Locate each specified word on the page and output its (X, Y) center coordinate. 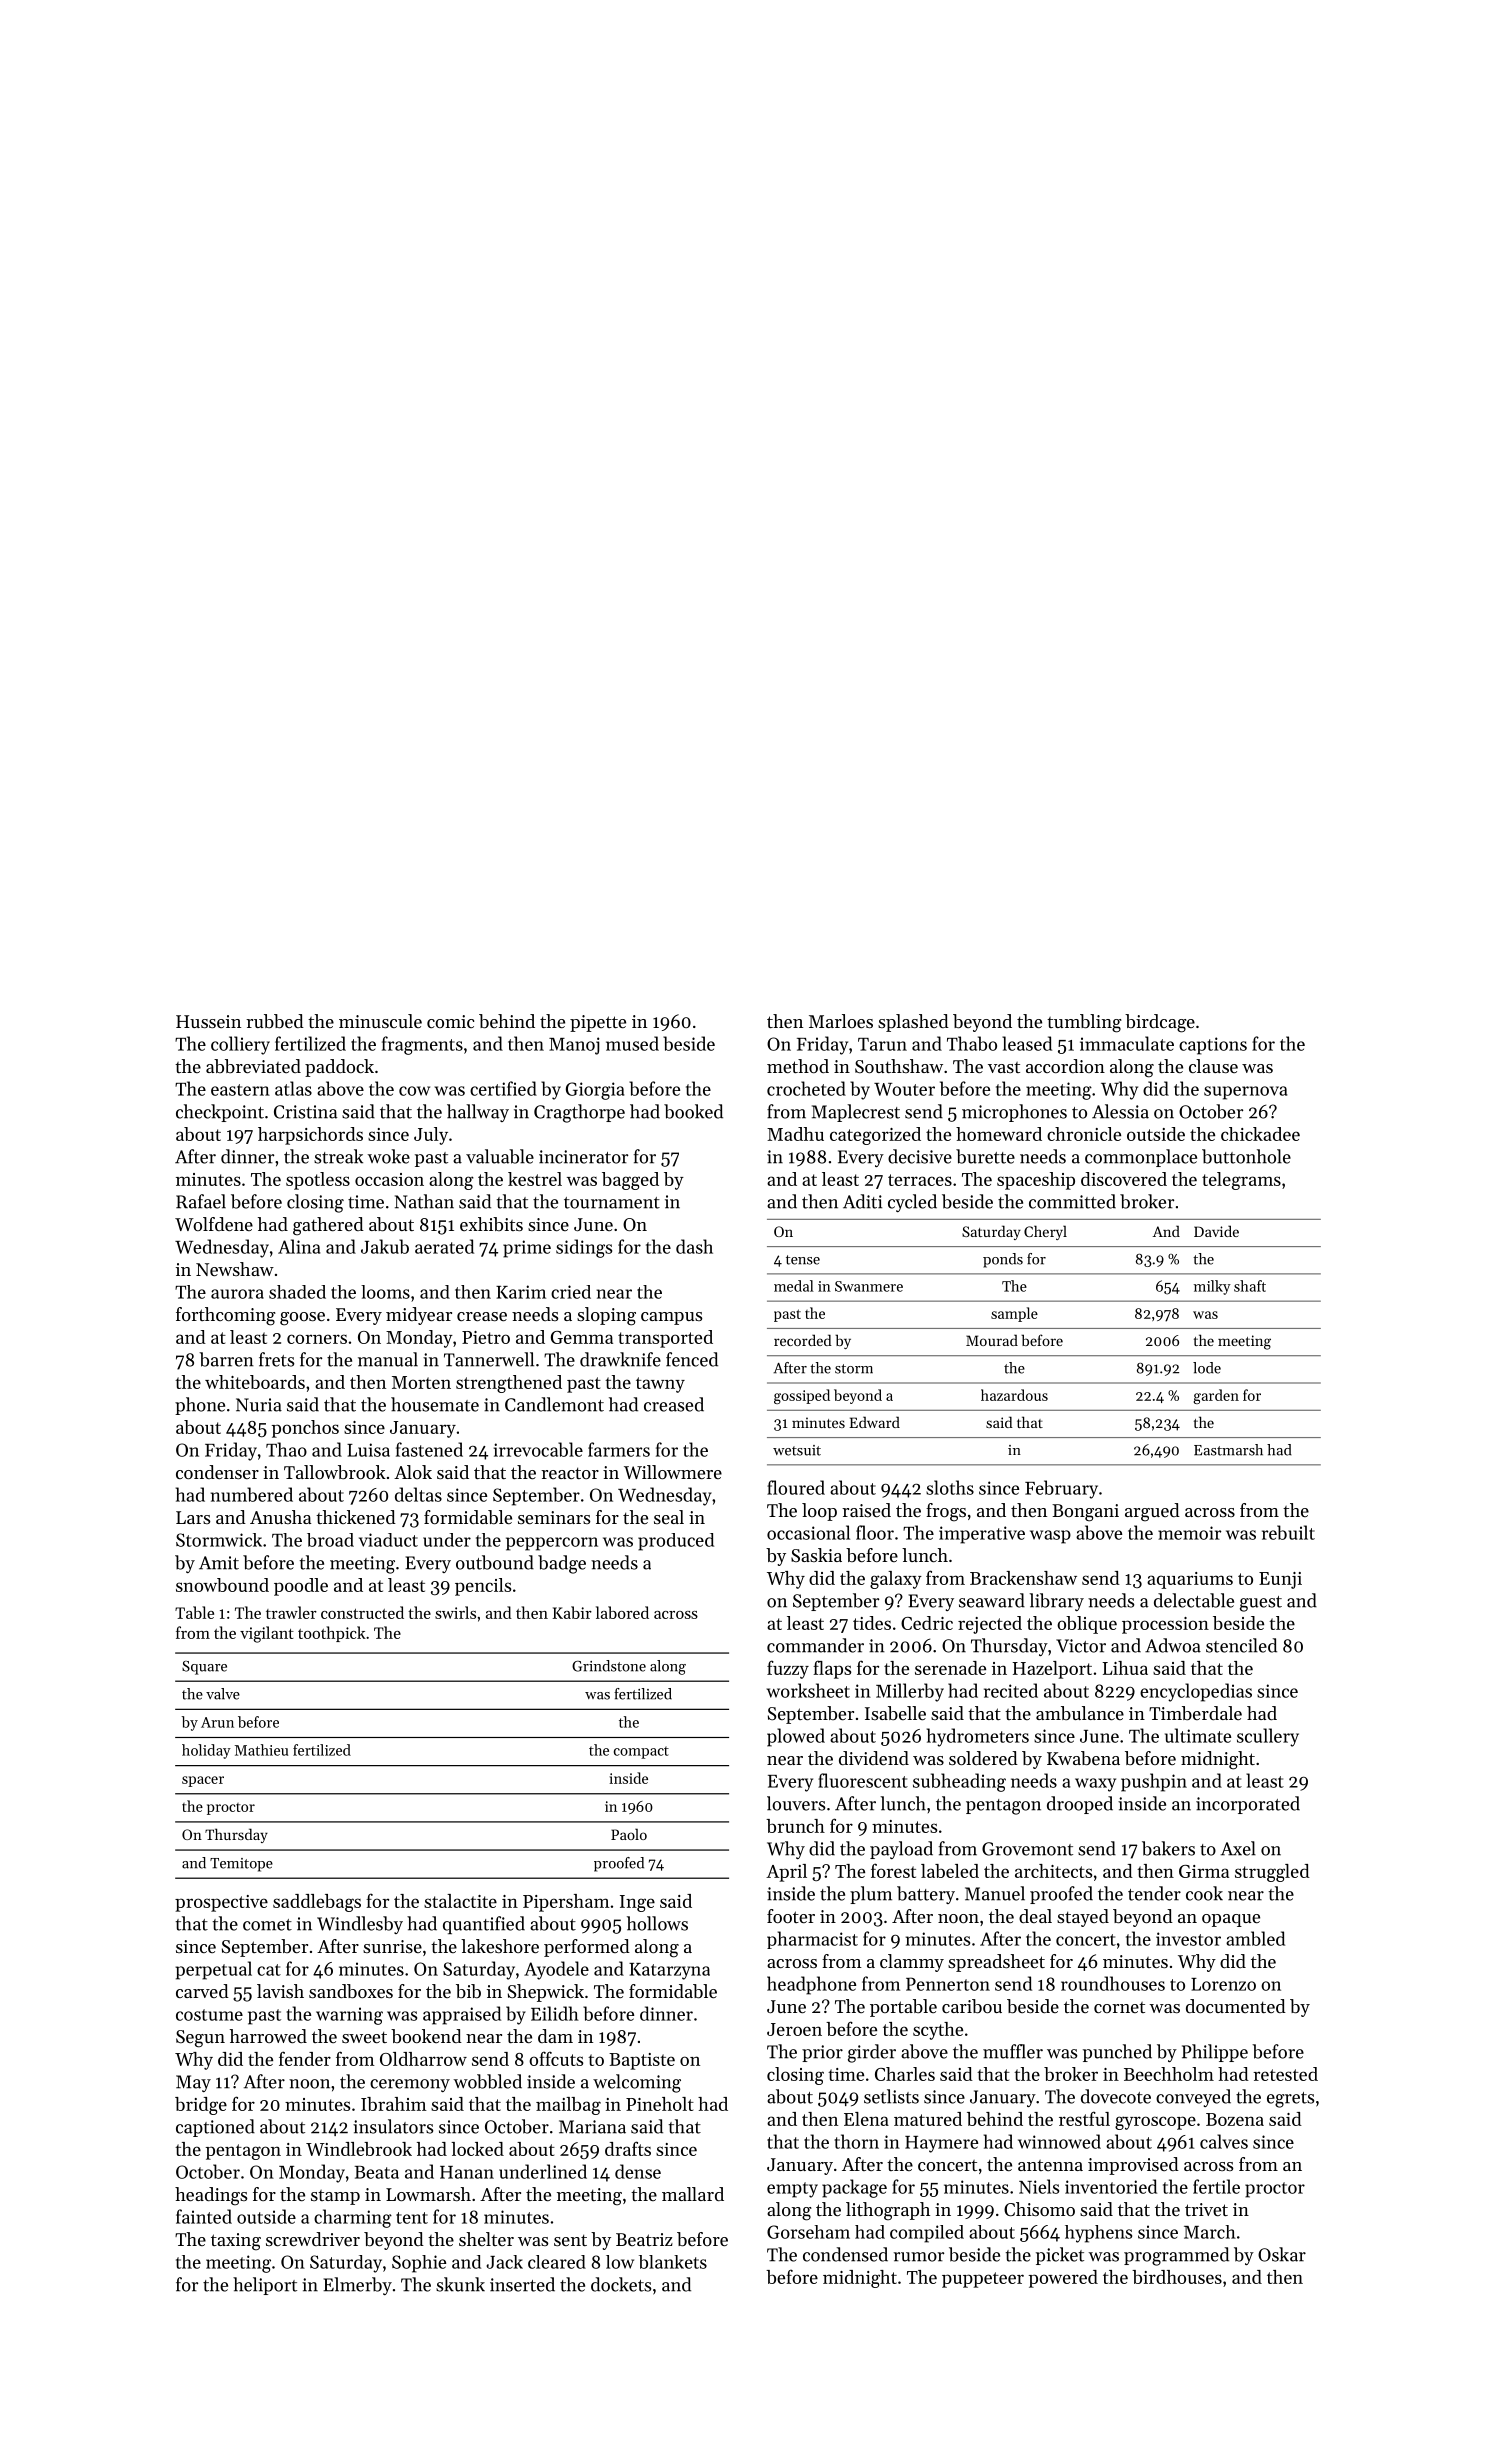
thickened (356, 1517)
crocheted (806, 1088)
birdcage (1160, 1023)
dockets (621, 2284)
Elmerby (357, 2286)
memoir (1189, 1533)
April (786, 1873)
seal (669, 1517)
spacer (203, 1781)
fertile (1216, 2186)
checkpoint (220, 1113)
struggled (1272, 1873)
